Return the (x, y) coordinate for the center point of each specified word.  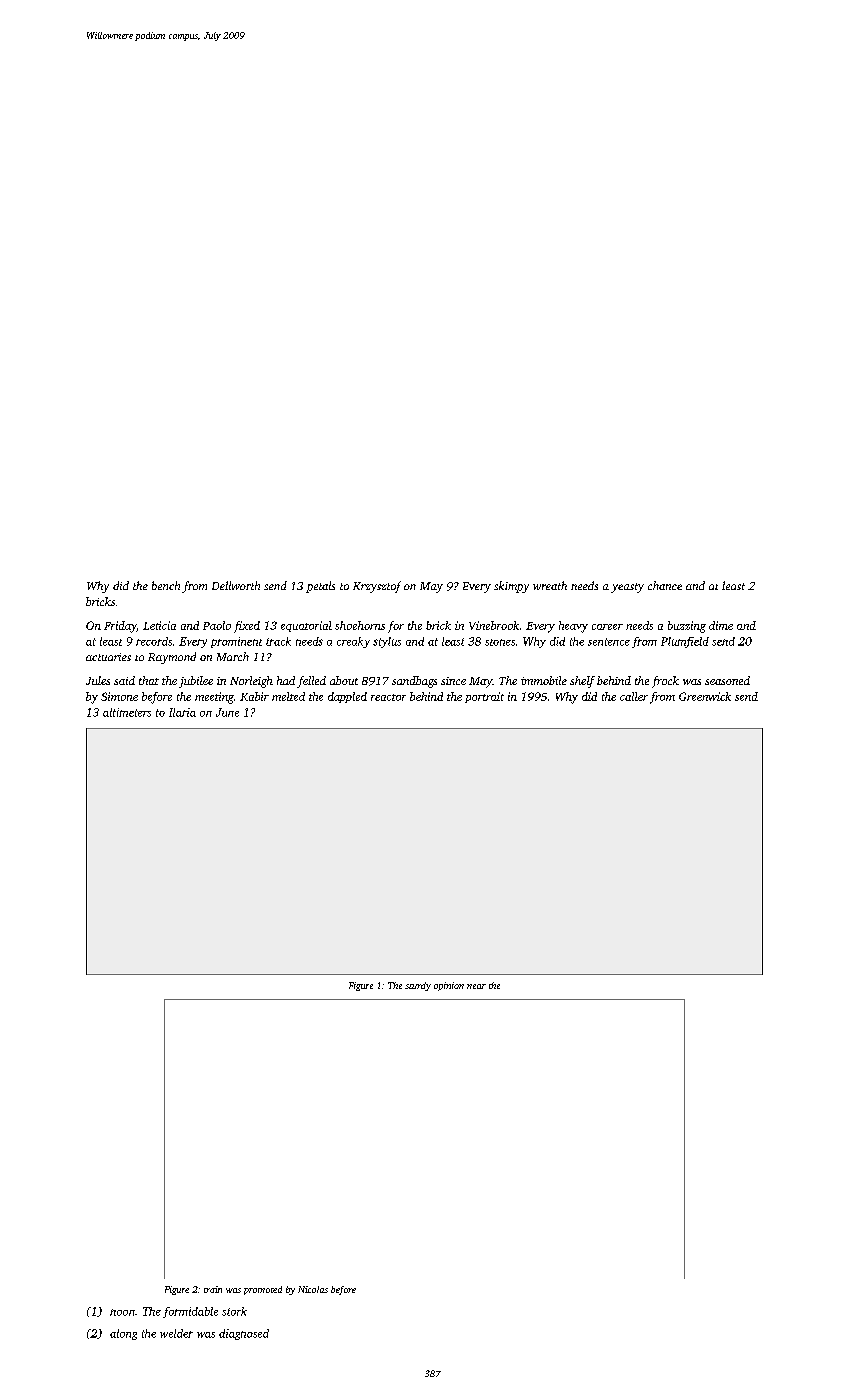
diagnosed (244, 1334)
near (476, 986)
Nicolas (313, 1289)
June (227, 712)
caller (634, 696)
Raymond (172, 658)
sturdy (418, 986)
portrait (484, 697)
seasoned (727, 680)
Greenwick (705, 696)
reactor (388, 697)
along (123, 1334)
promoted (263, 1290)
